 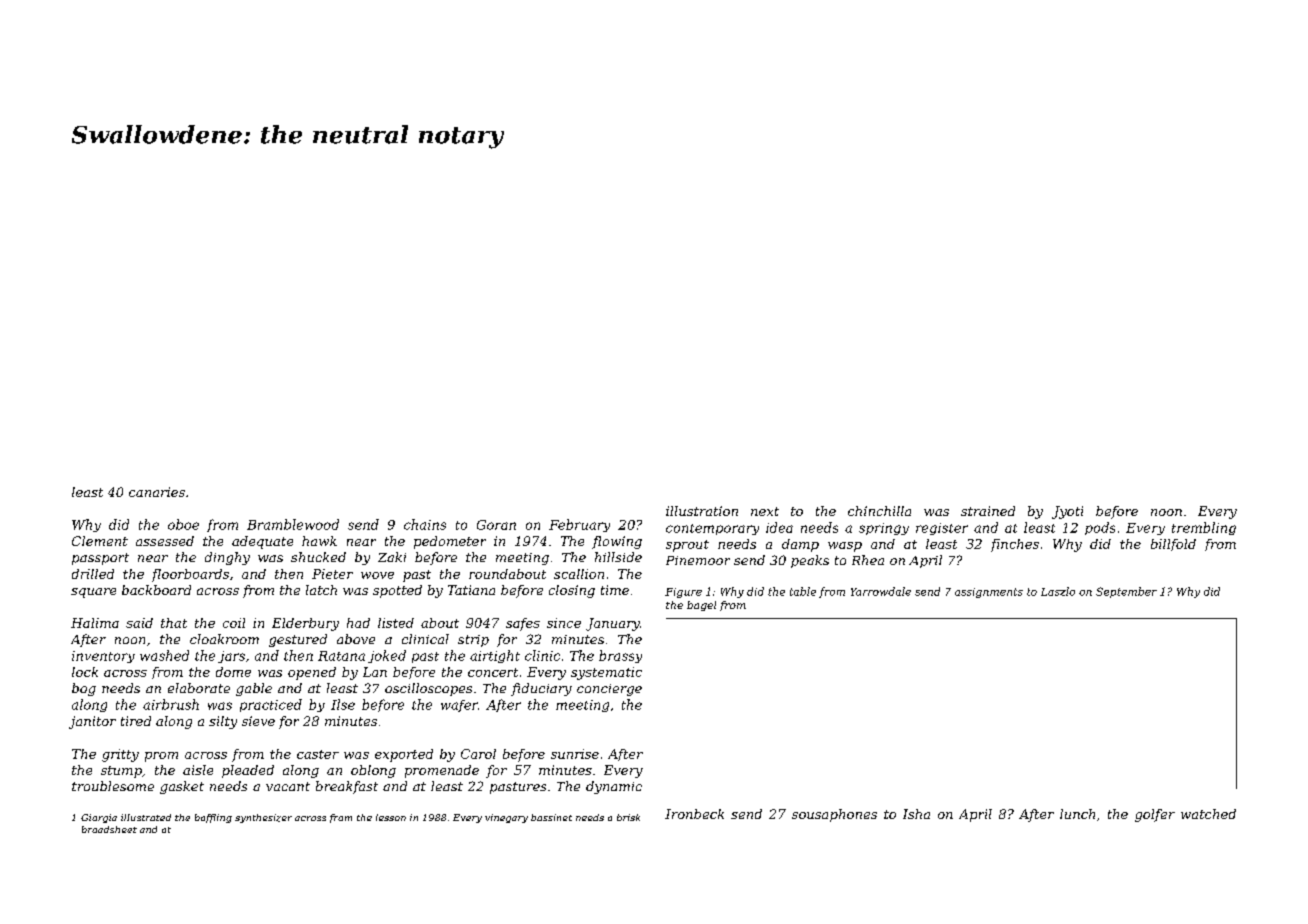 What do you see at coordinates (495, 656) in the screenshot?
I see `airtight` at bounding box center [495, 656].
